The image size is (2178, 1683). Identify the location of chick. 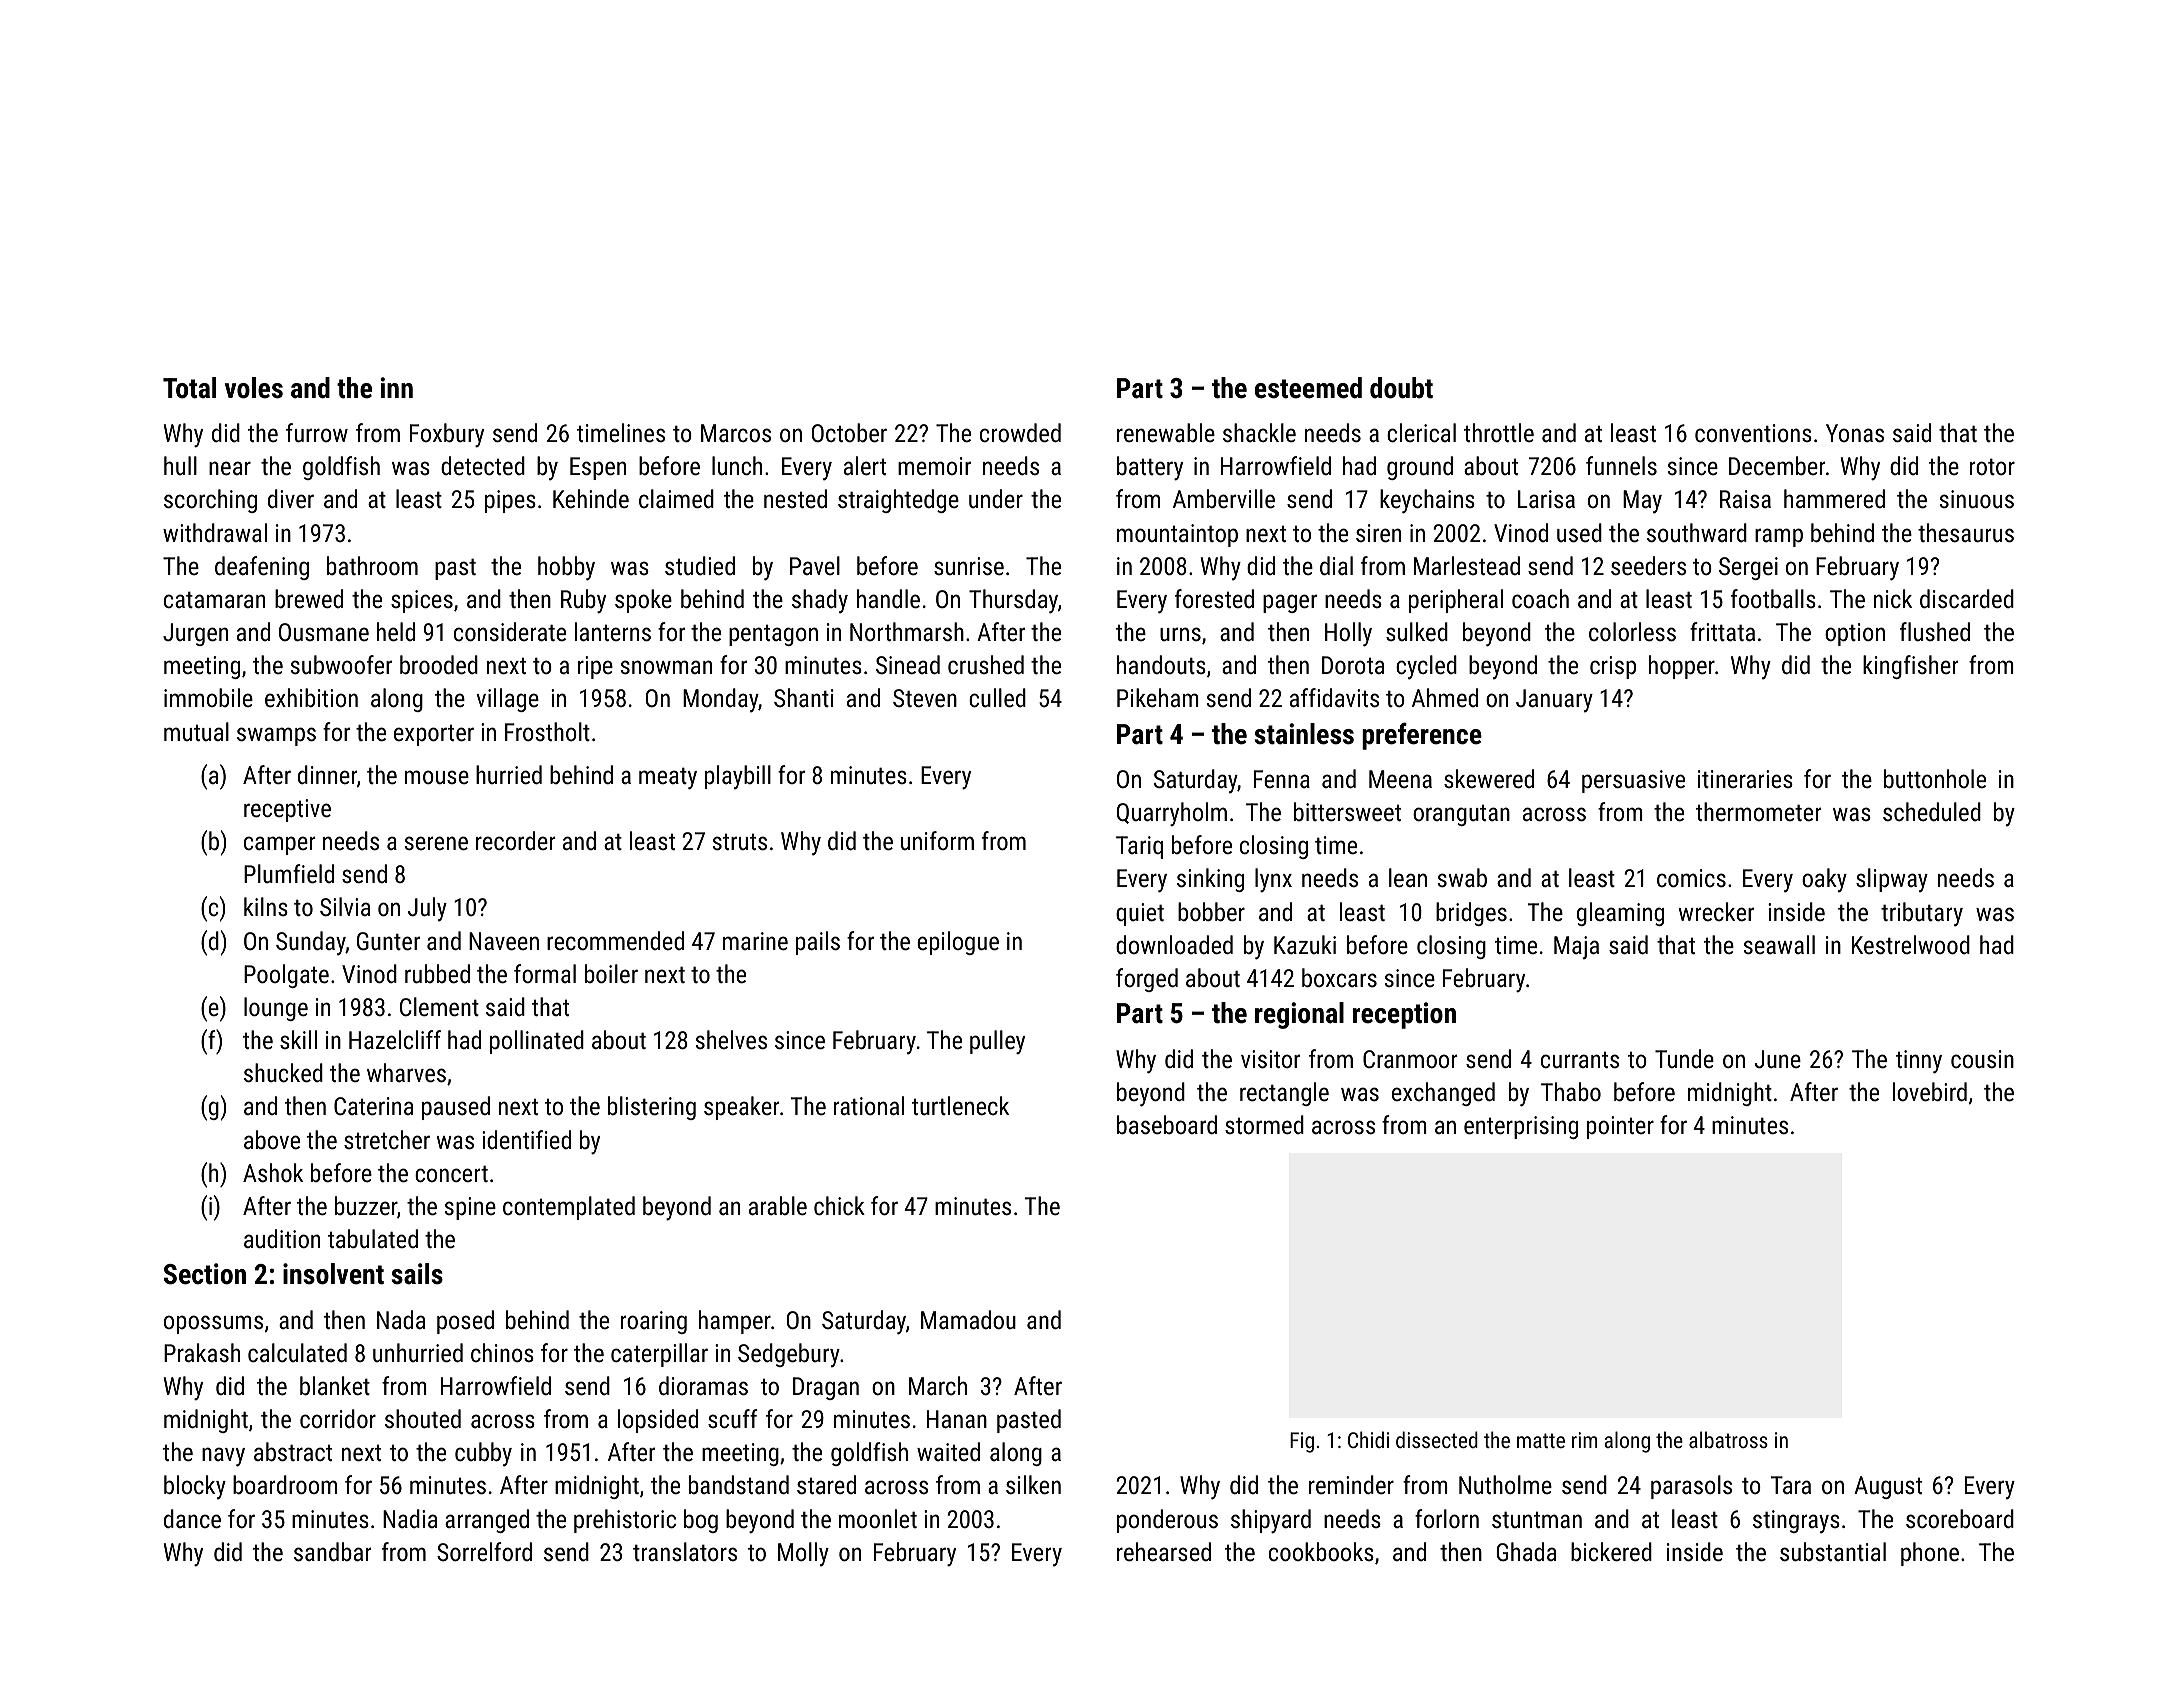
(839, 1205).
